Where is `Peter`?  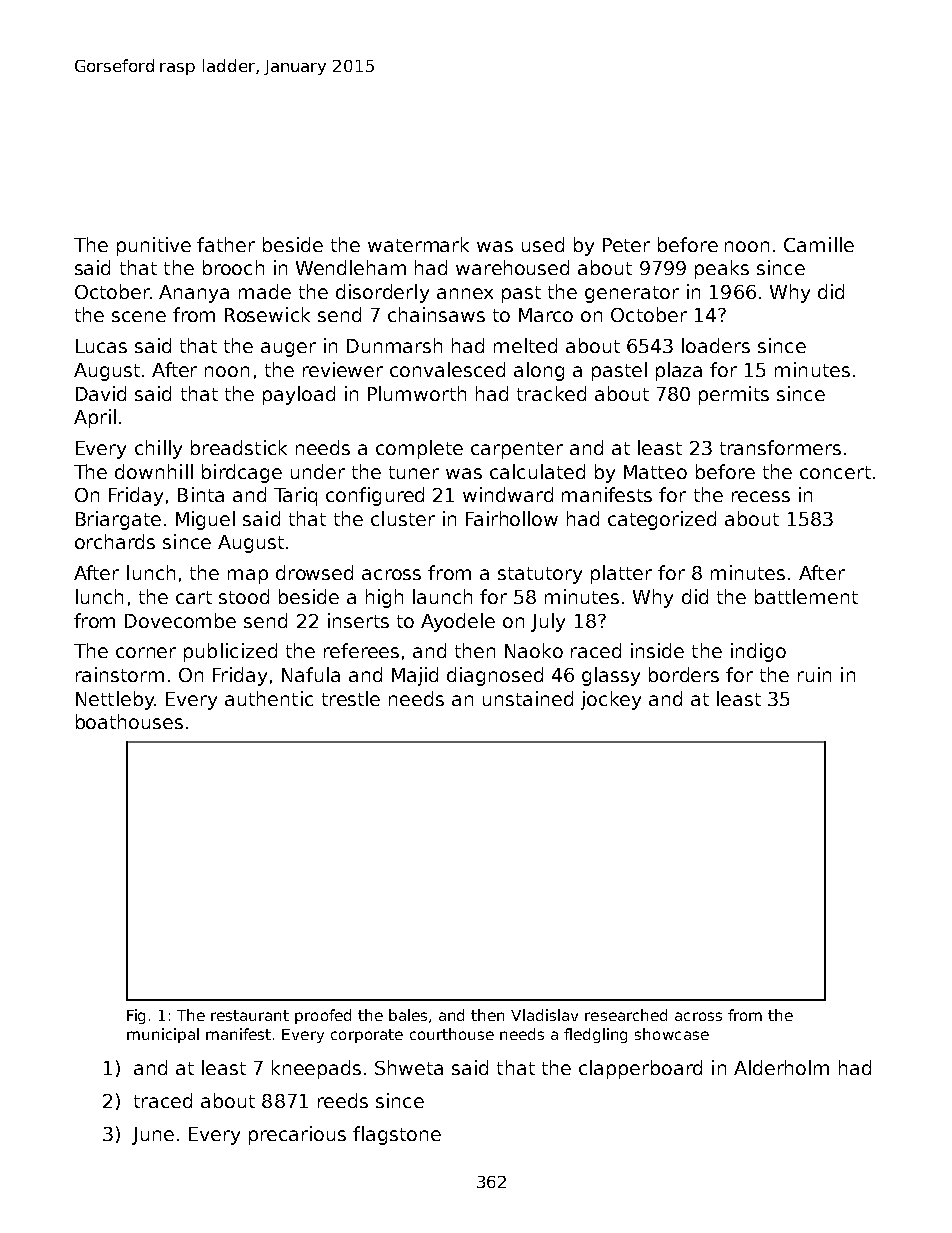 Peter is located at coordinates (626, 245).
